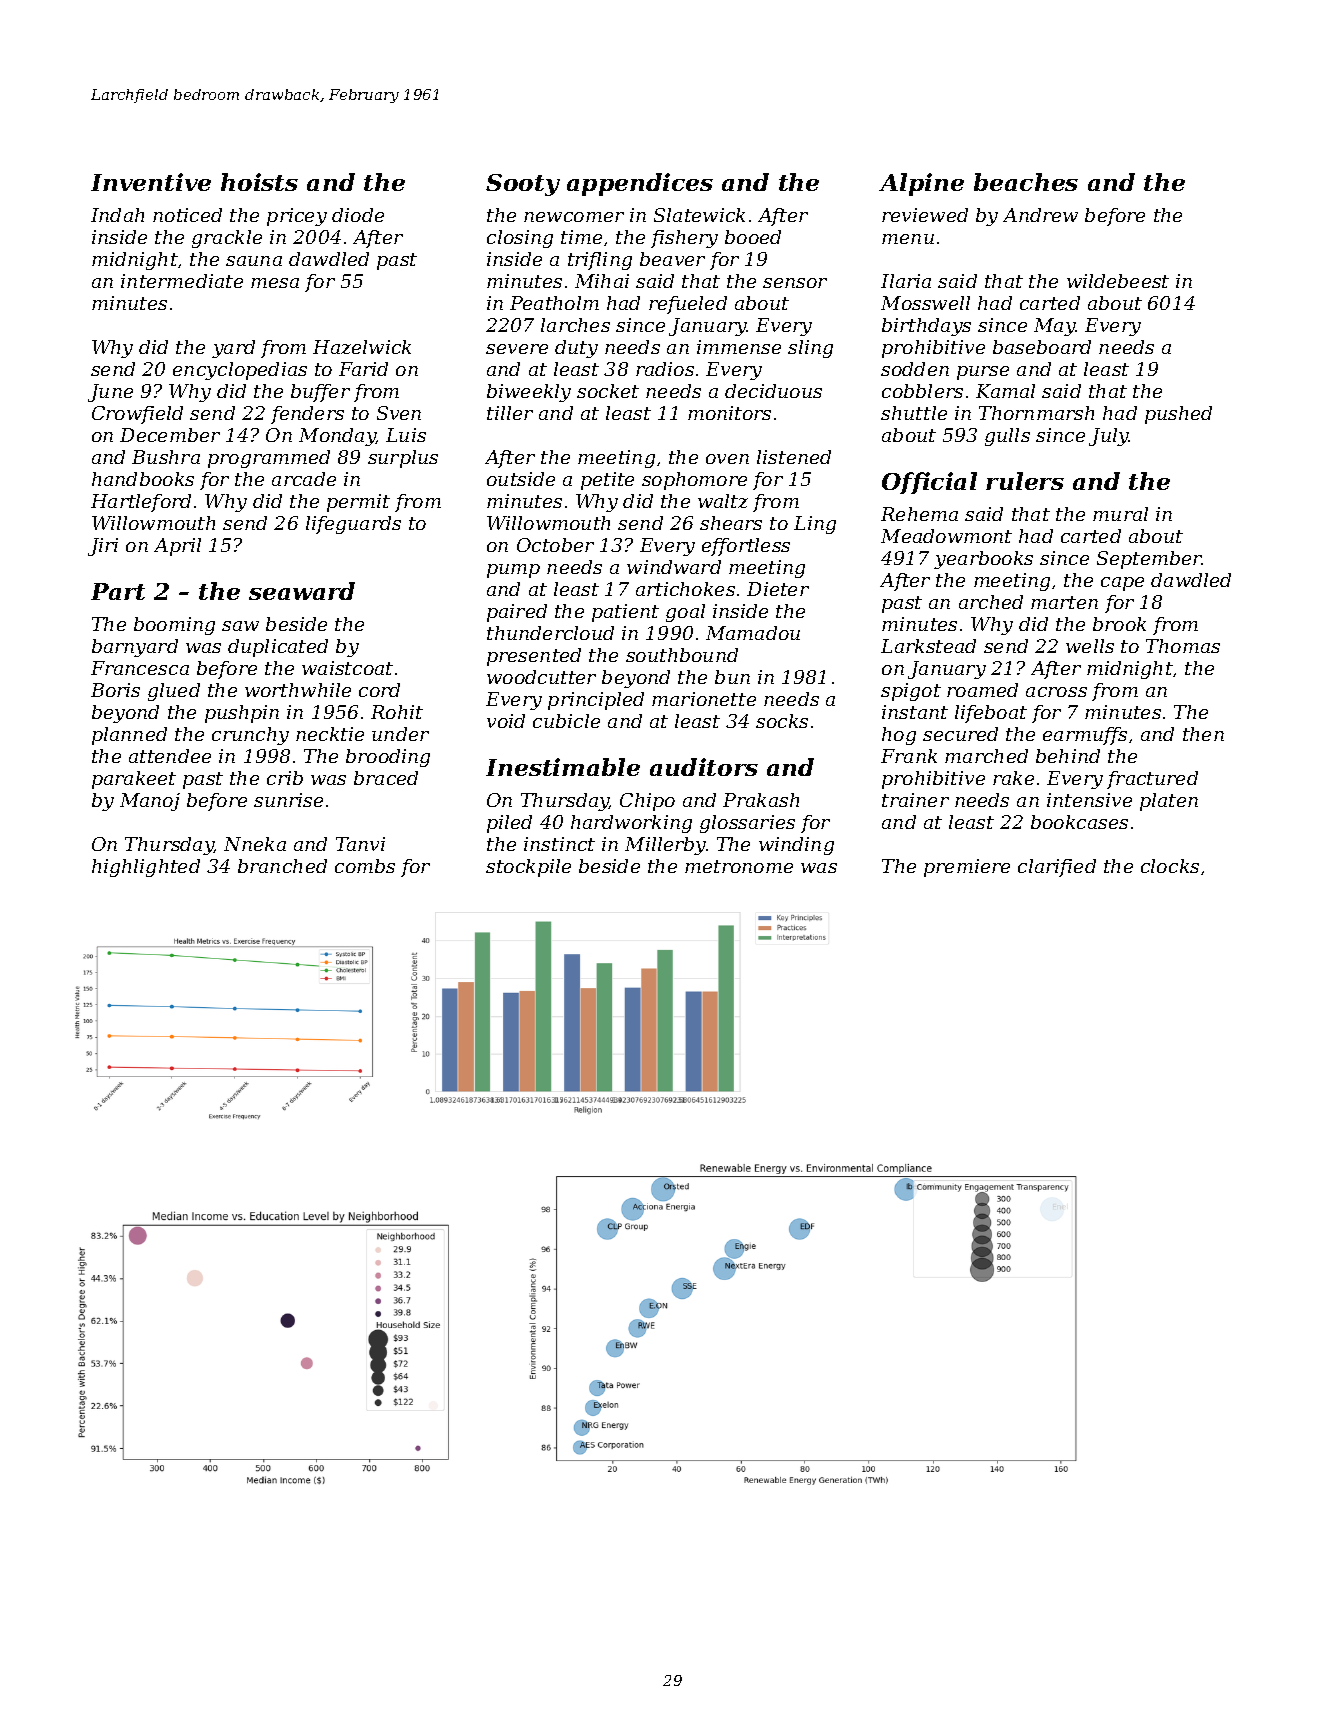 The image size is (1327, 1717). I want to click on fishery, so click(684, 239).
